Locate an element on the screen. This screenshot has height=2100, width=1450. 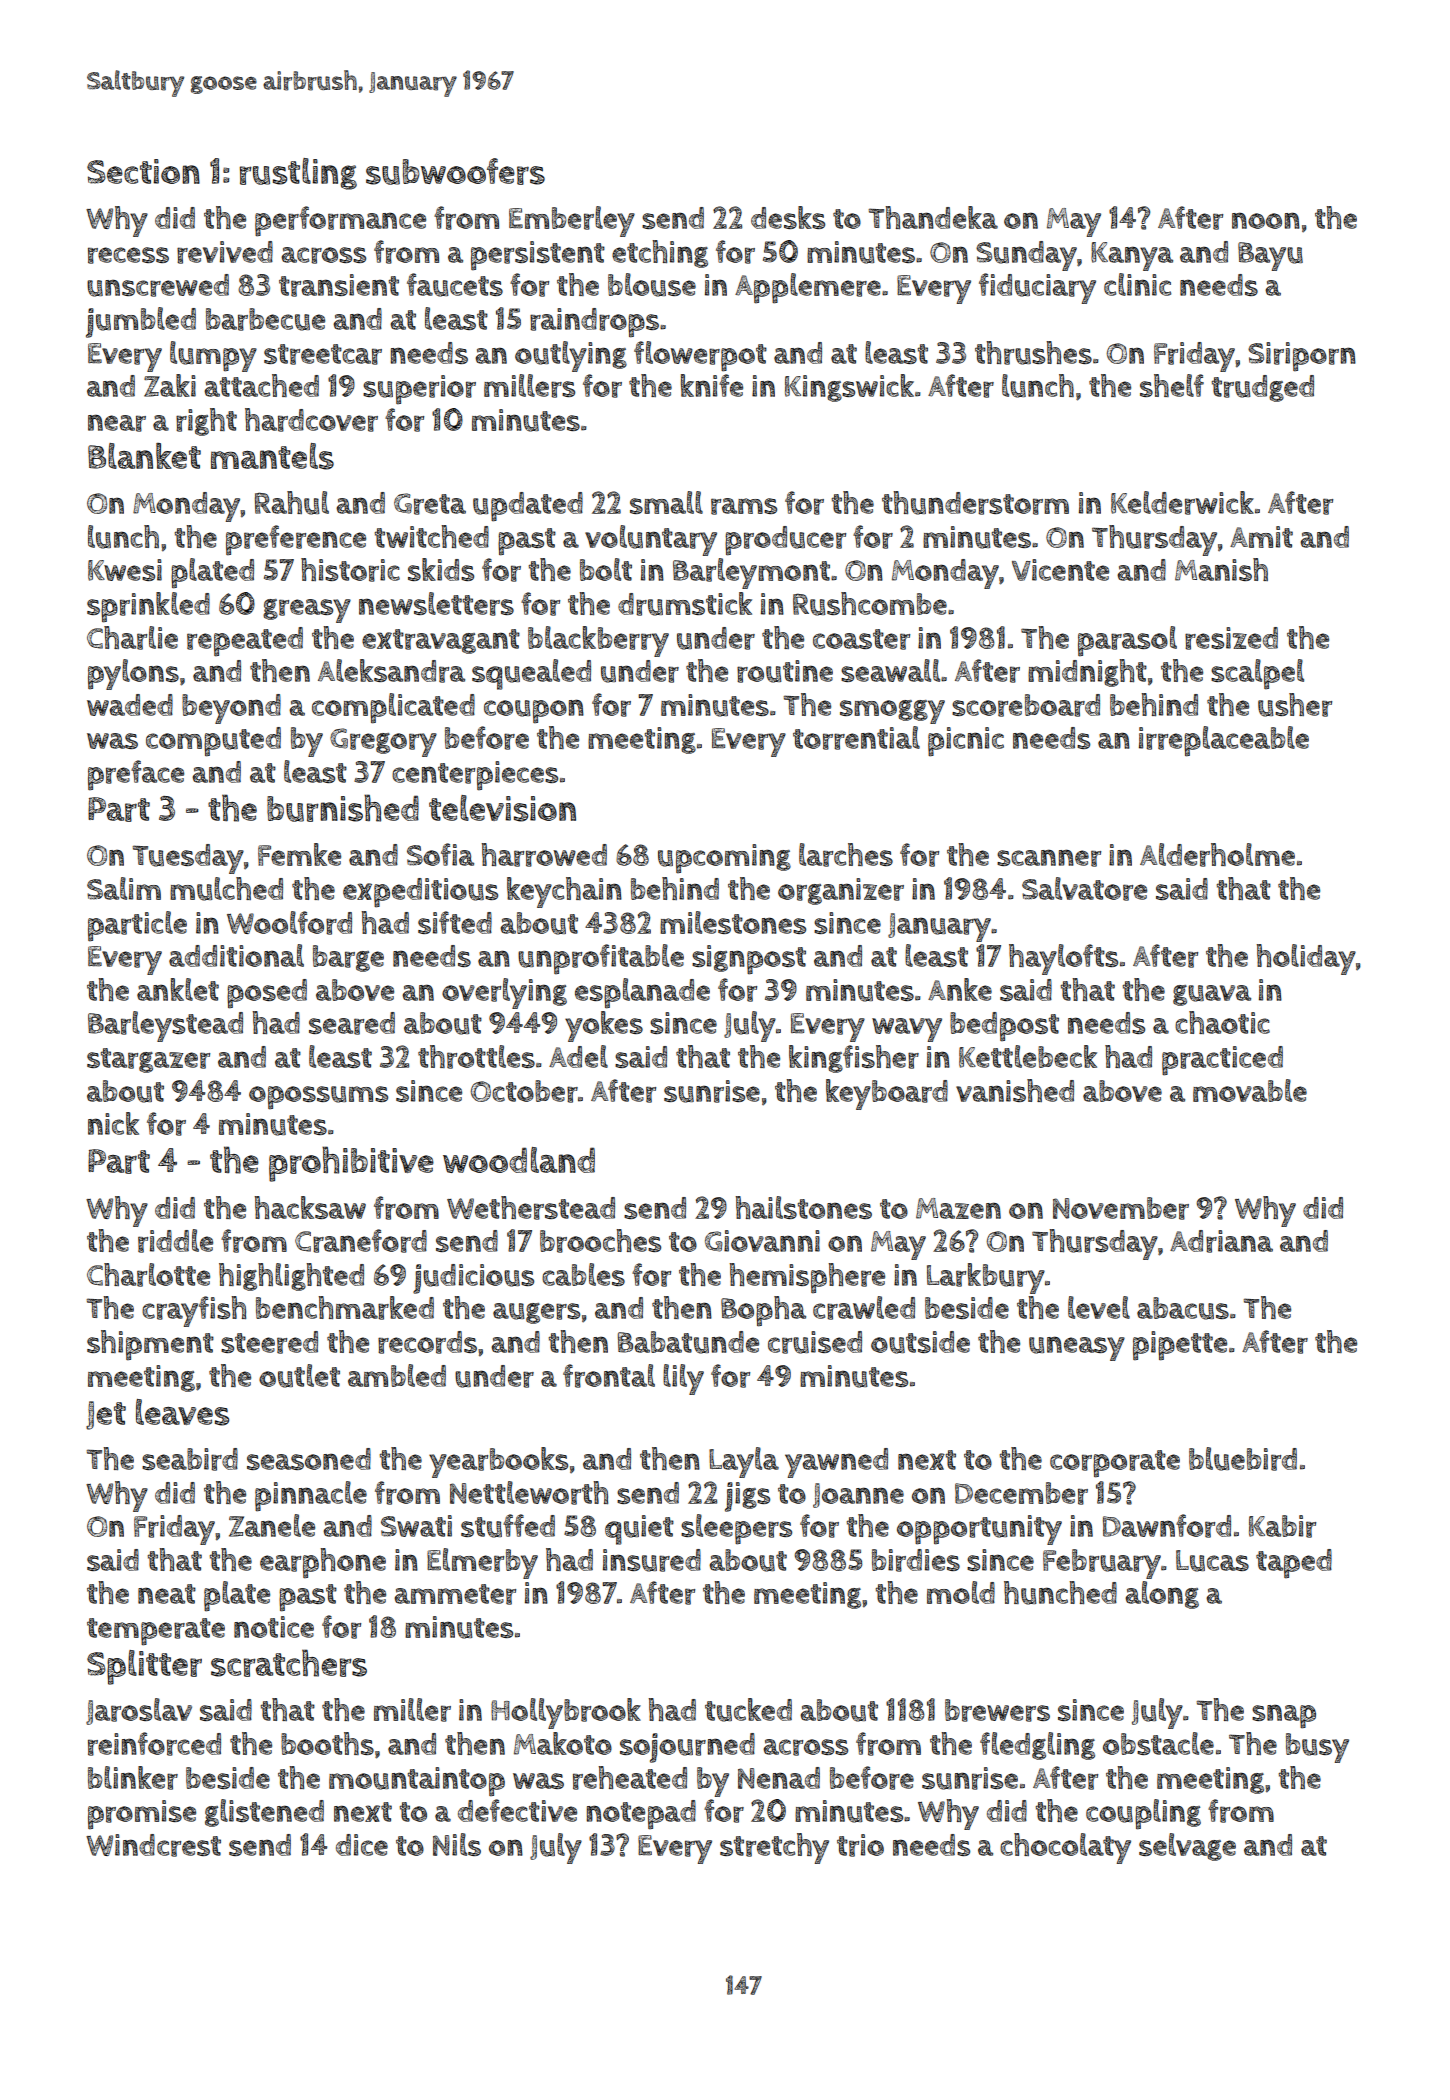
mountaintop is located at coordinates (417, 1782).
